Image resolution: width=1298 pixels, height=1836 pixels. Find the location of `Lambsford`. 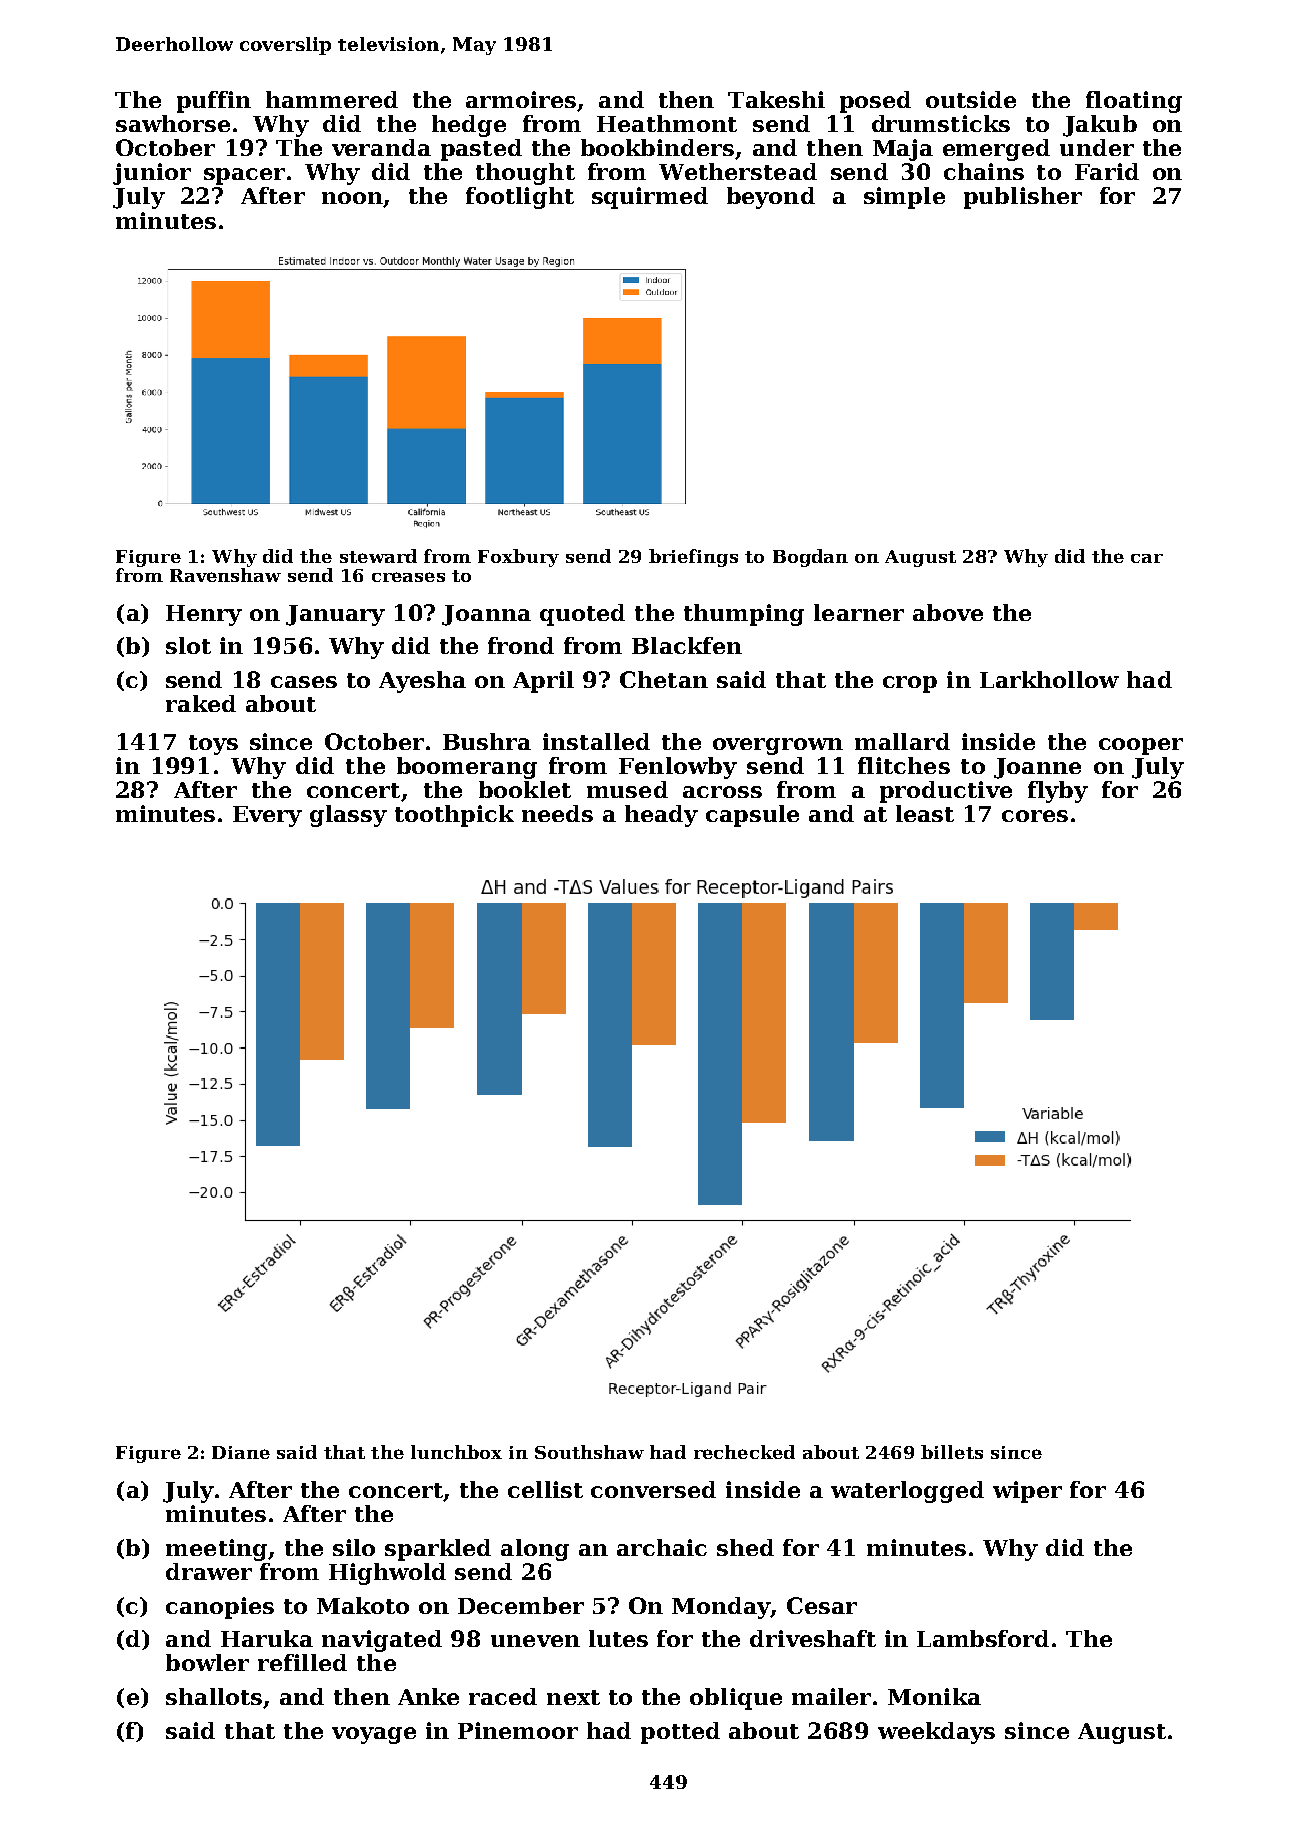

Lambsford is located at coordinates (983, 1638).
